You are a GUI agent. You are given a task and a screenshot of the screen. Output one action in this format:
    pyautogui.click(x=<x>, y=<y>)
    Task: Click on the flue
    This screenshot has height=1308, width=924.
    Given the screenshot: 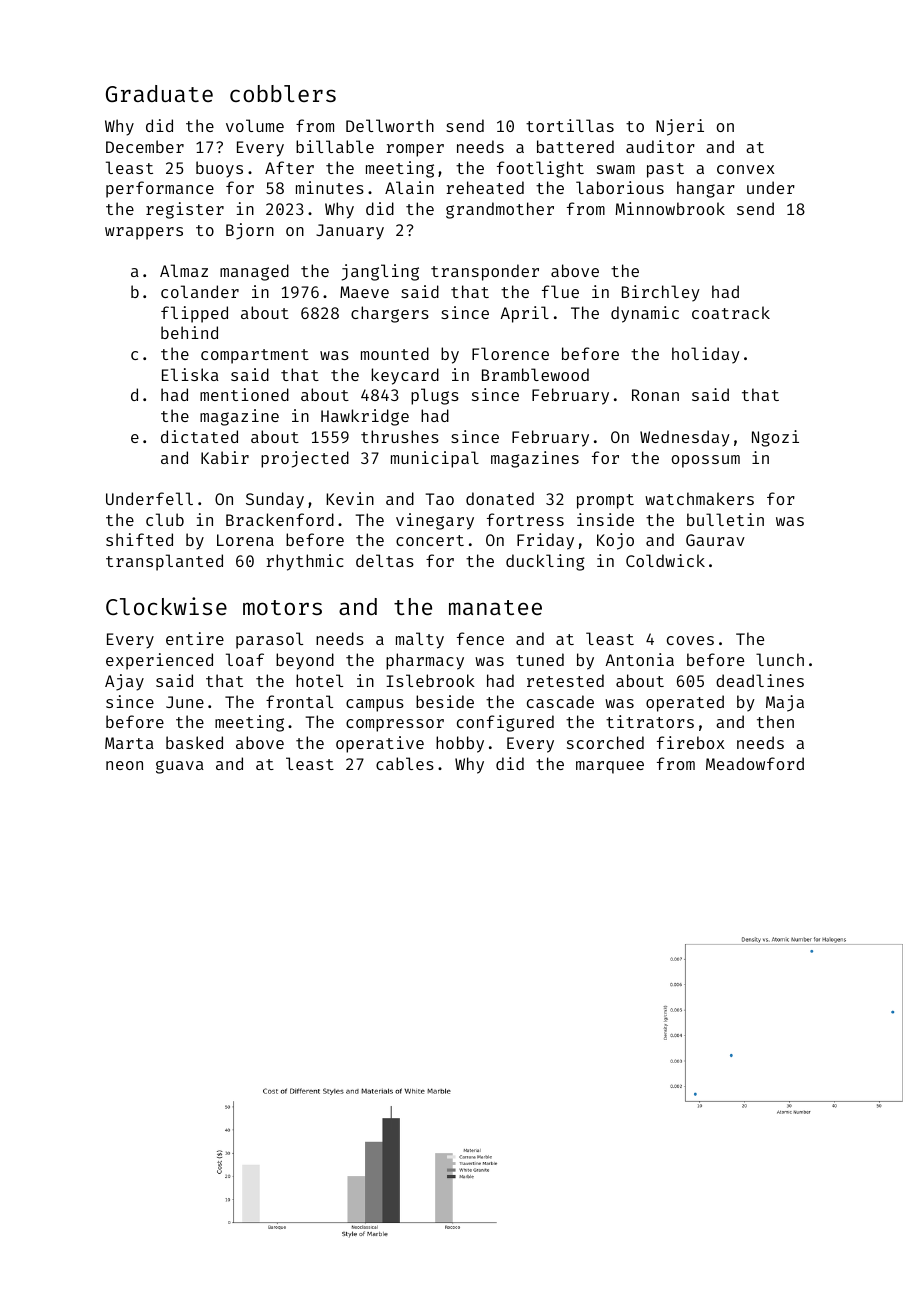 What is the action you would take?
    pyautogui.click(x=560, y=291)
